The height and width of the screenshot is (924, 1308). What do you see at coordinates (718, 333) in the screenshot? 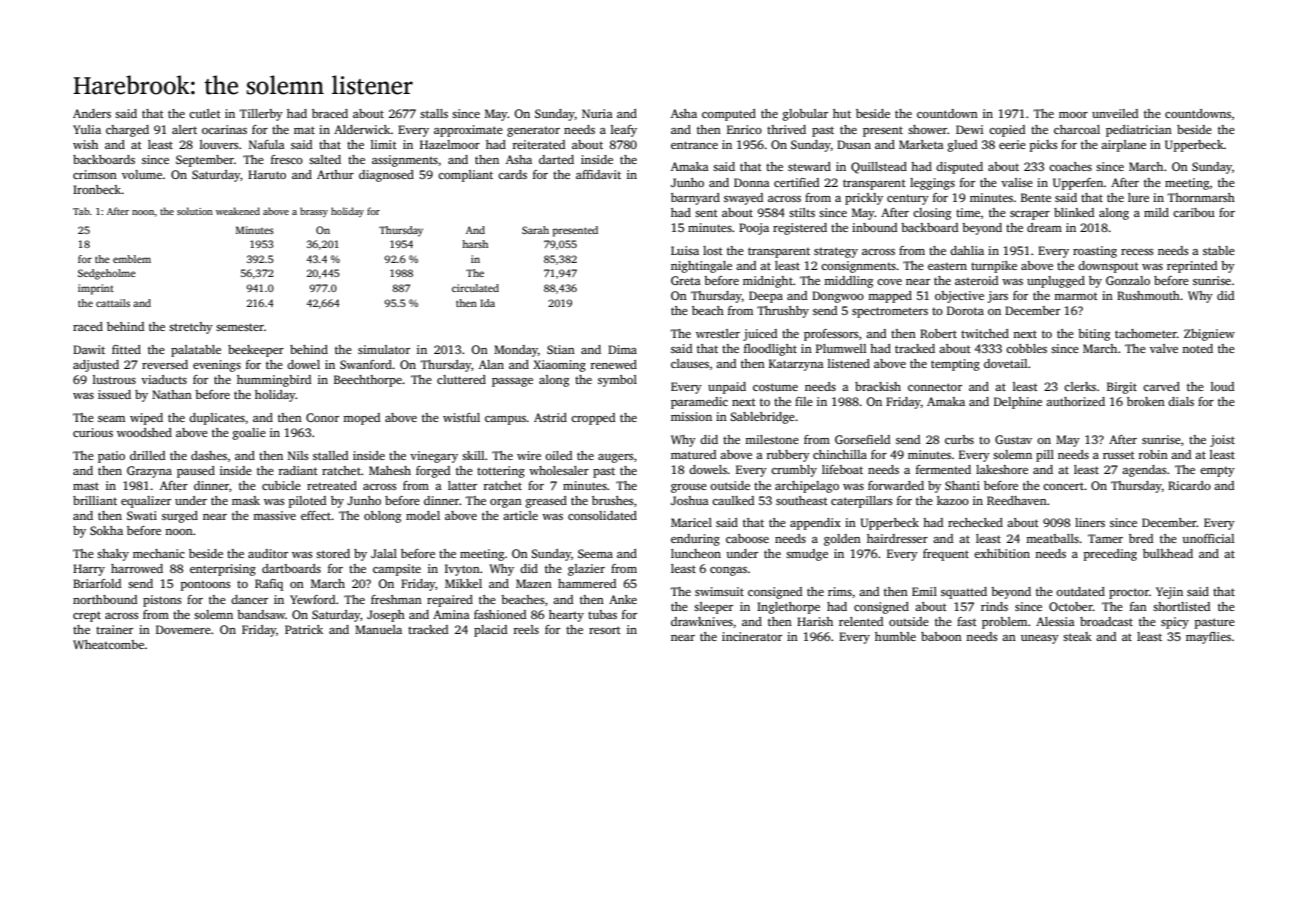
I see `wrestler` at bounding box center [718, 333].
